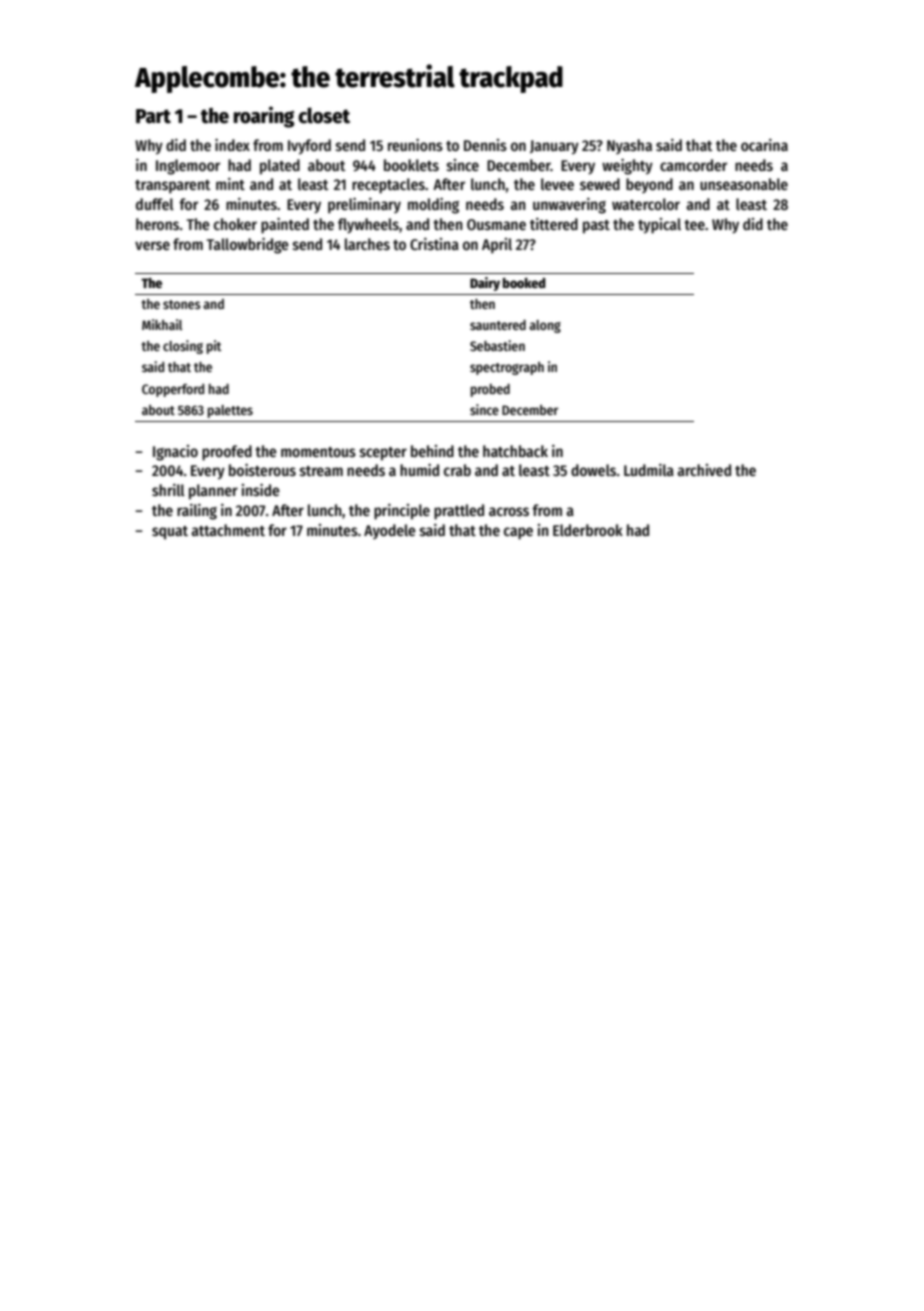  Describe the element at coordinates (182, 304) in the image. I see `stones` at that location.
